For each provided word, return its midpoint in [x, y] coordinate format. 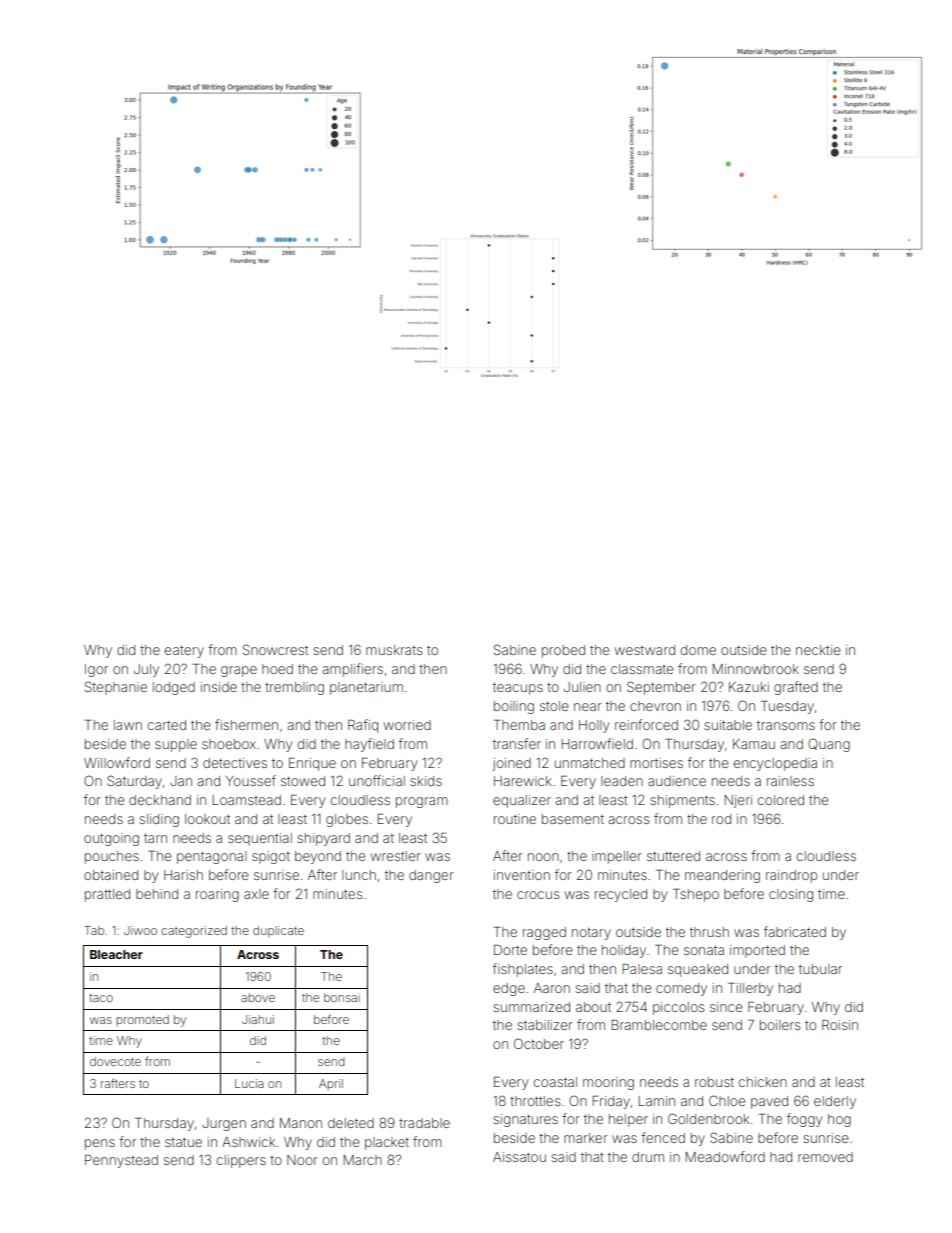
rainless [790, 781]
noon [543, 857]
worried [407, 725]
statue [183, 1142]
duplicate [278, 932]
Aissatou [519, 1157]
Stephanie [116, 688]
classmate [642, 669]
